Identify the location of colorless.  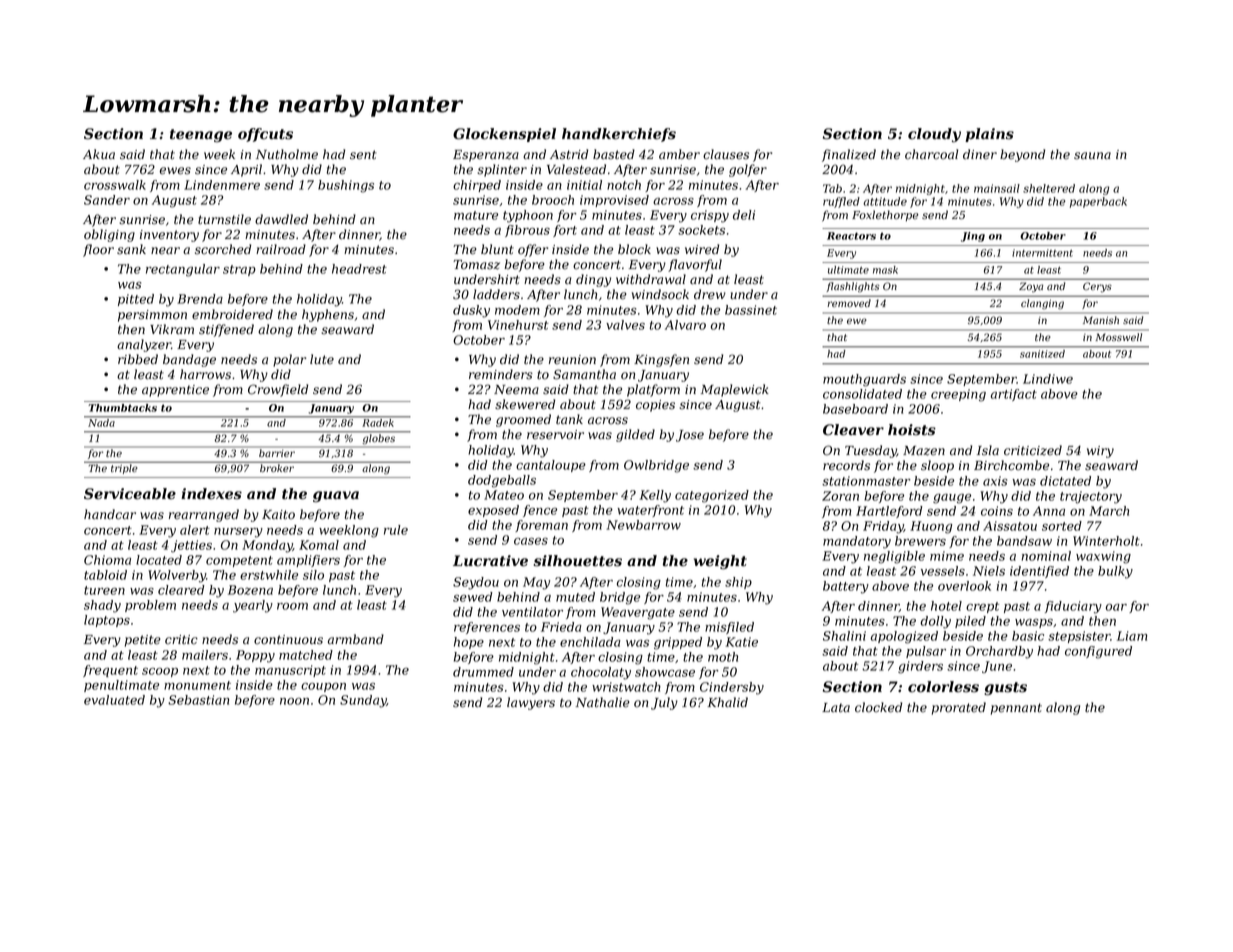
(943, 687).
